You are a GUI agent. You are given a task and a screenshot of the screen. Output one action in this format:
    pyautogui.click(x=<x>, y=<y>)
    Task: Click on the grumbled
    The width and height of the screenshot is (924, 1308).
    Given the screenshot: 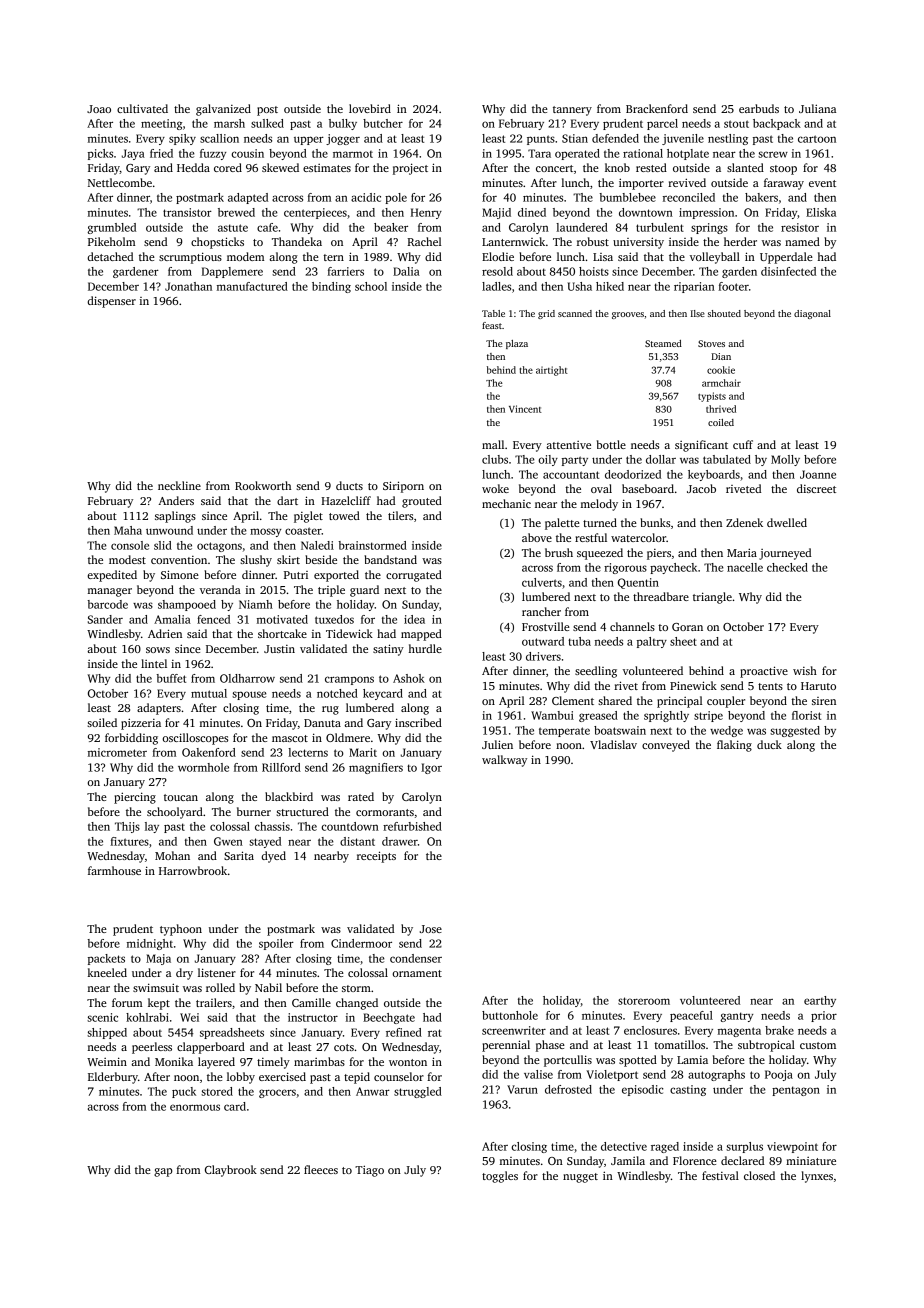 What is the action you would take?
    pyautogui.click(x=111, y=228)
